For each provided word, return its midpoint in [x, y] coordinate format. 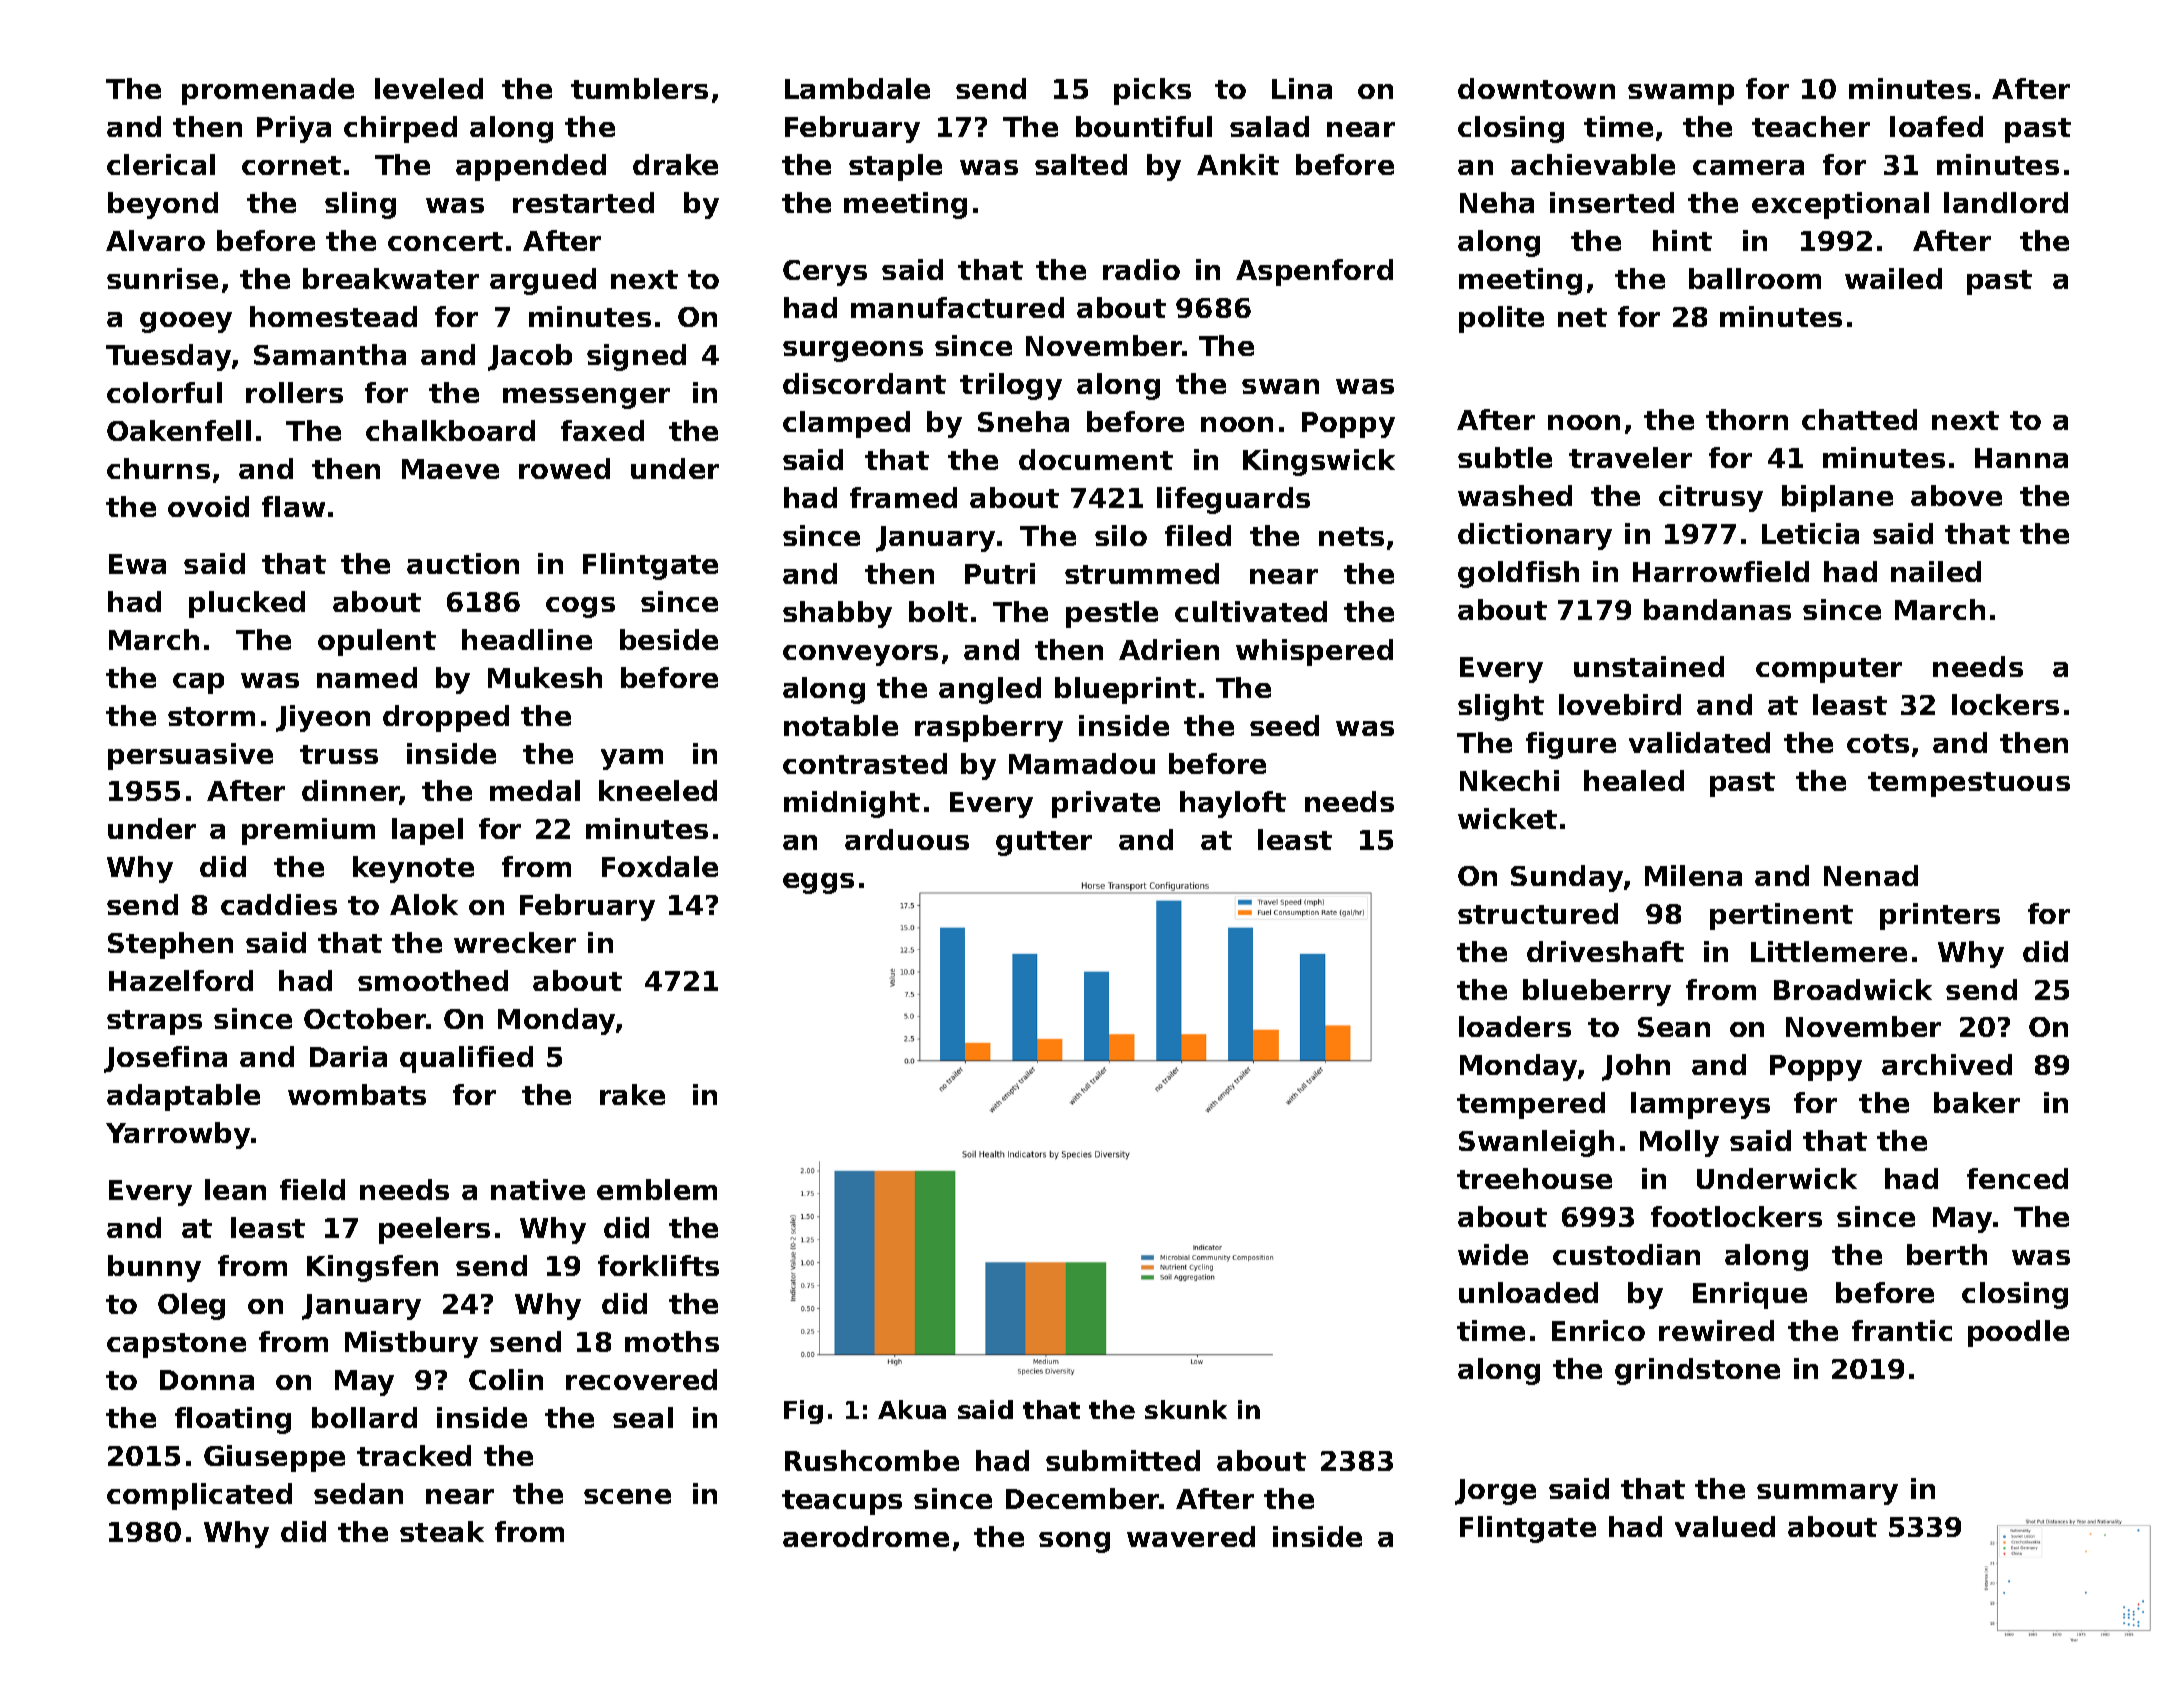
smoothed [433, 980]
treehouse [1534, 1178]
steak [442, 1531]
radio [1141, 269]
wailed [1893, 278]
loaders [1515, 1026]
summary [1827, 1494]
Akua [912, 1409]
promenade [268, 91]
